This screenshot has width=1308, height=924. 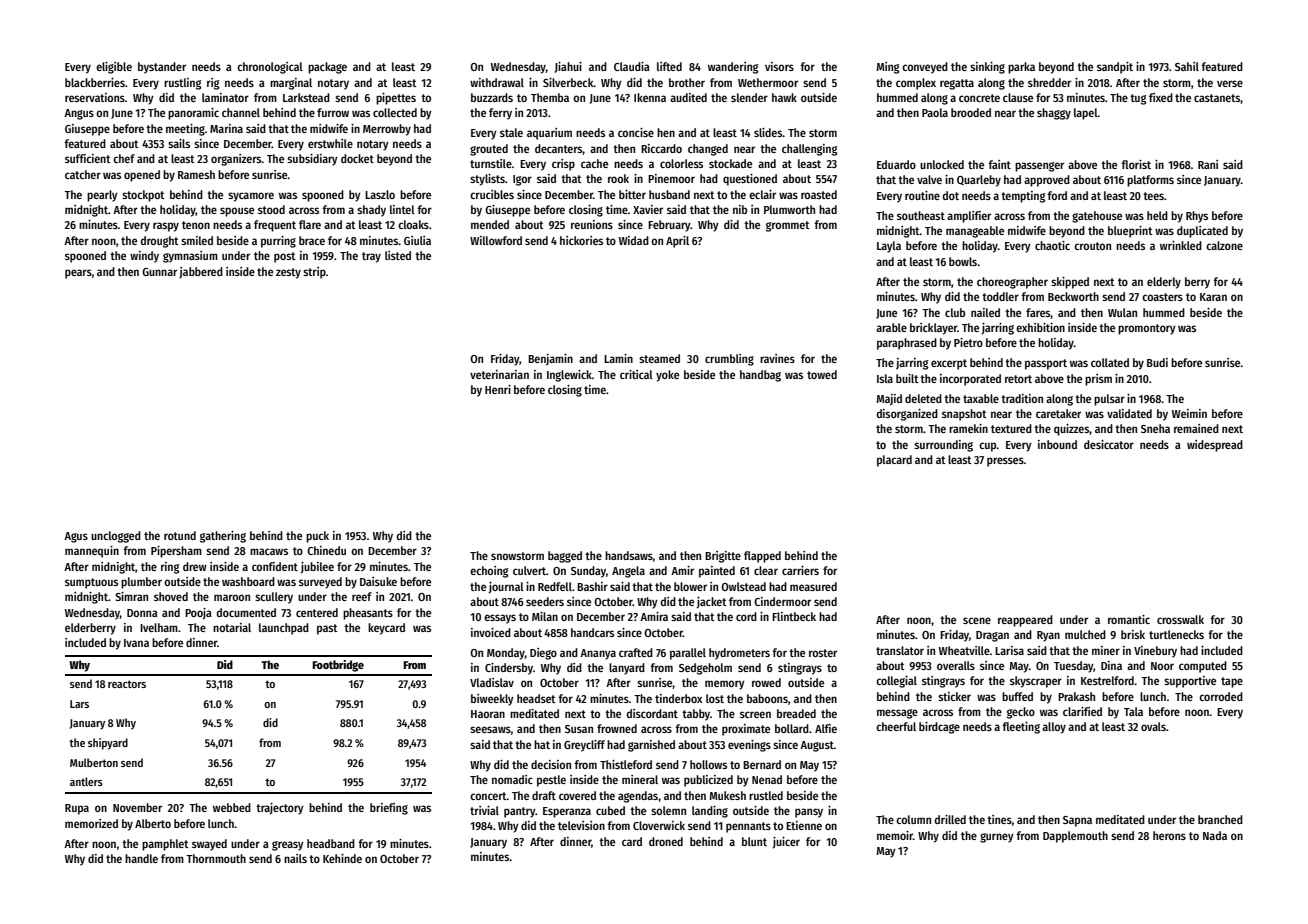 I want to click on strip, so click(x=314, y=273).
